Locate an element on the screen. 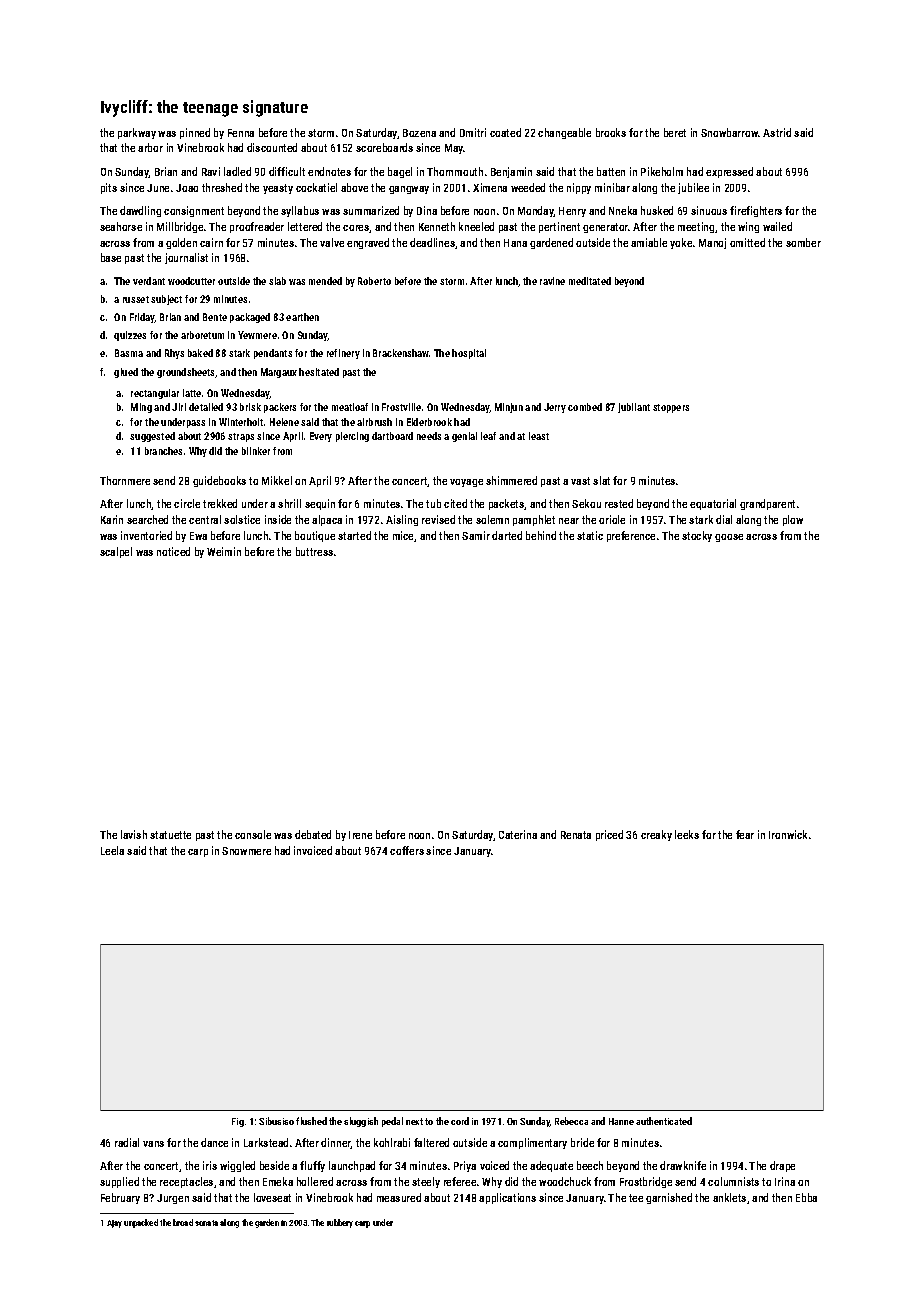 The width and height of the screenshot is (924, 1308). guidebooks is located at coordinates (219, 481).
